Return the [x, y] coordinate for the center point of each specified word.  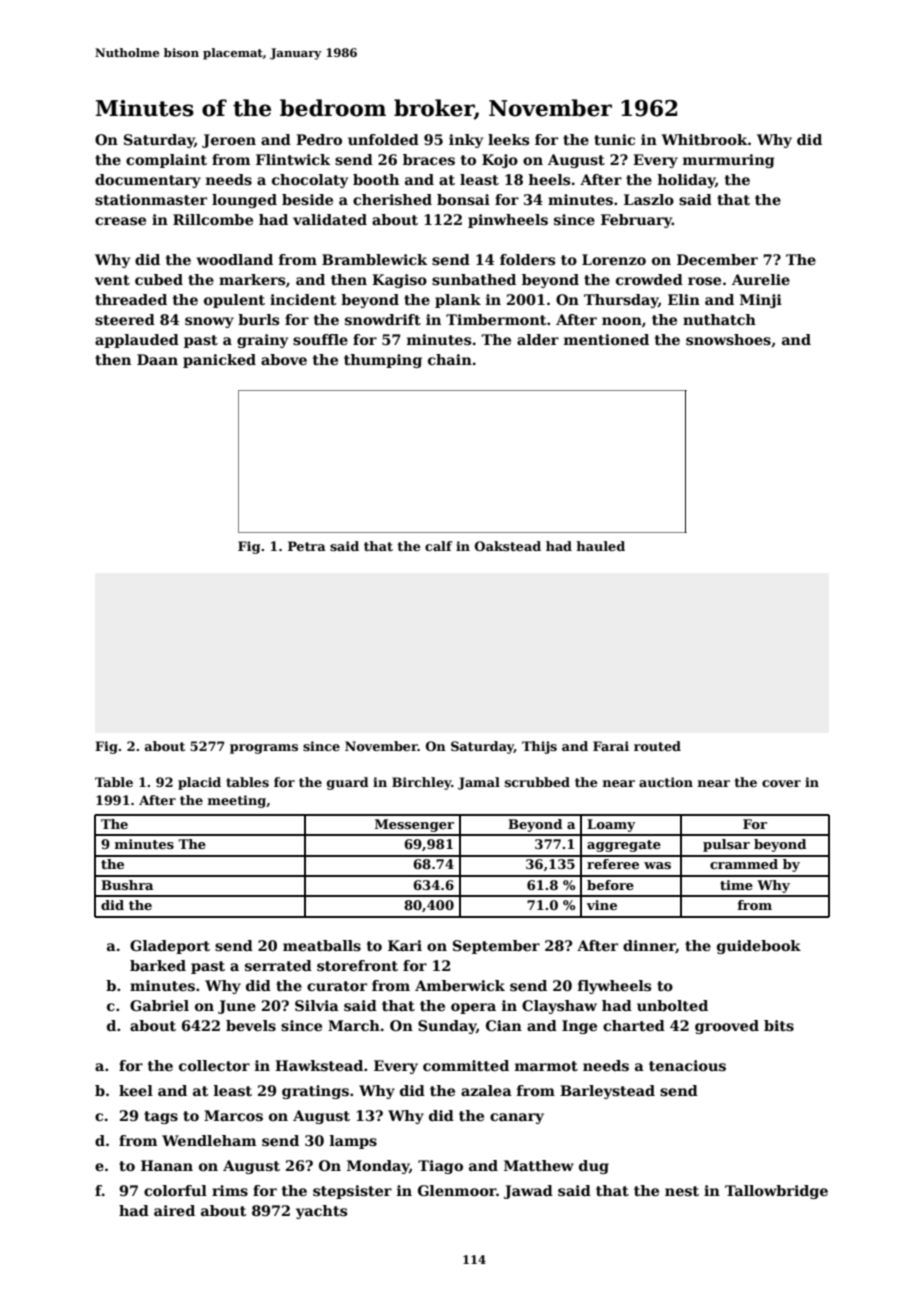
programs [264, 749]
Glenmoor [457, 1190]
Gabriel [159, 1005]
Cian [504, 1025]
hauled [600, 546]
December [717, 259]
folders [527, 259]
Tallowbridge [776, 1192]
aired [174, 1210]
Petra [307, 546]
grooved [727, 1027]
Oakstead [508, 546]
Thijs [539, 747]
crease [120, 221]
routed [657, 746]
